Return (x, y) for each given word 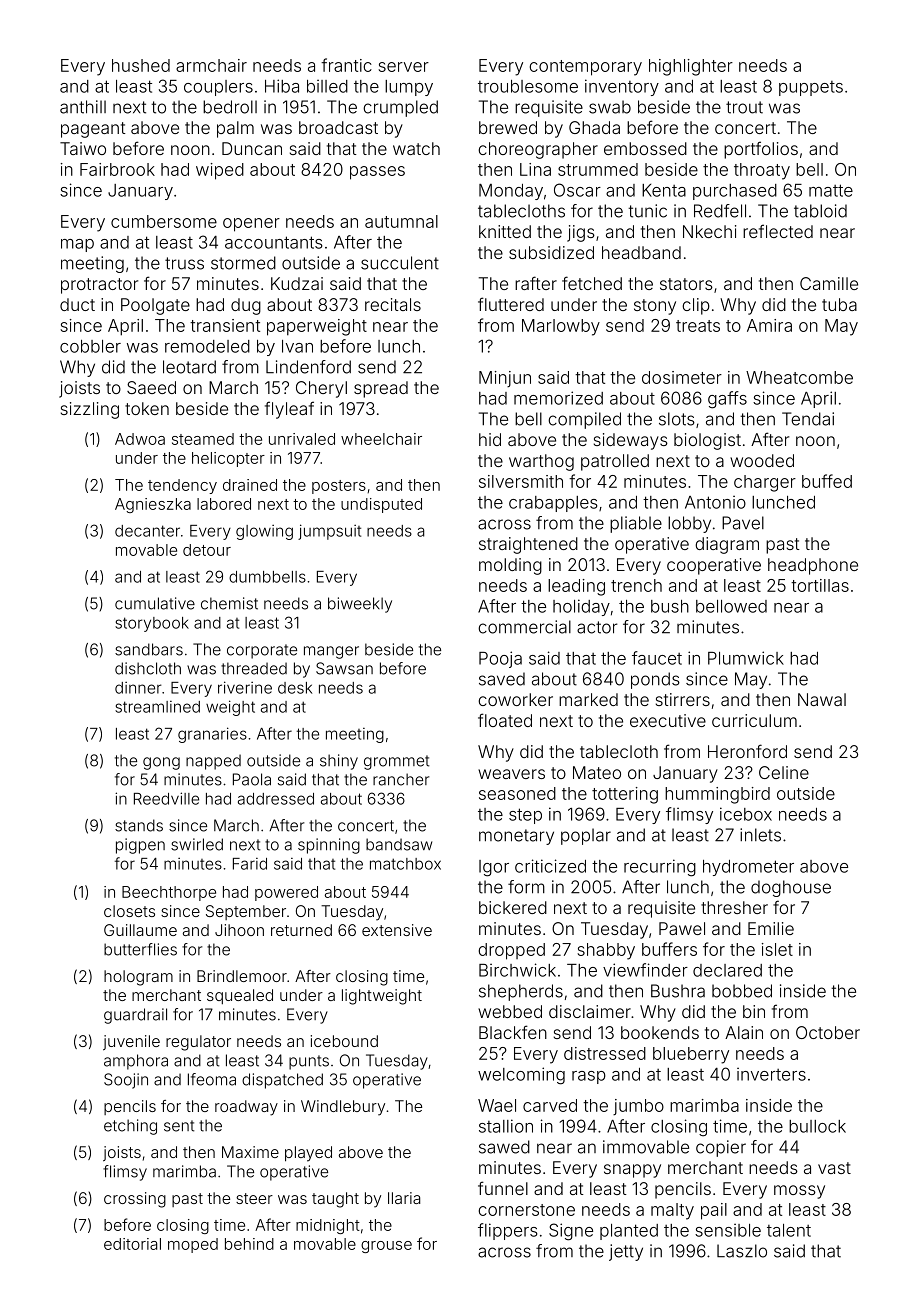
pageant (93, 130)
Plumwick (746, 658)
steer (254, 1198)
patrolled (615, 462)
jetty (626, 1252)
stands (139, 825)
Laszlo (742, 1251)
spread (381, 389)
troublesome (528, 86)
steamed (203, 439)
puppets (811, 88)
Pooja (500, 659)
